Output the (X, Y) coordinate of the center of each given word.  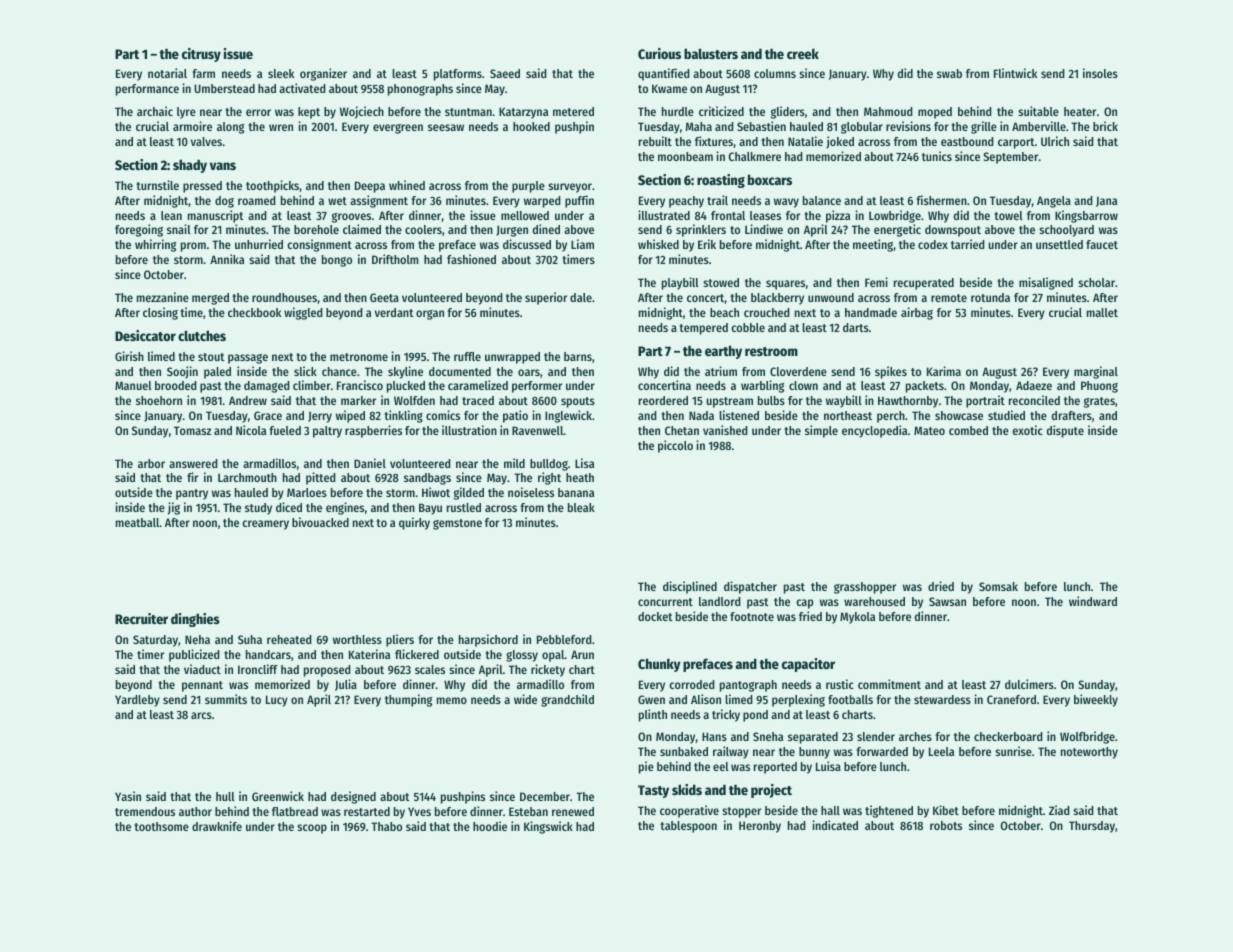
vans (223, 166)
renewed (573, 811)
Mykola (857, 618)
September (1010, 158)
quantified (664, 74)
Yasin (128, 796)
